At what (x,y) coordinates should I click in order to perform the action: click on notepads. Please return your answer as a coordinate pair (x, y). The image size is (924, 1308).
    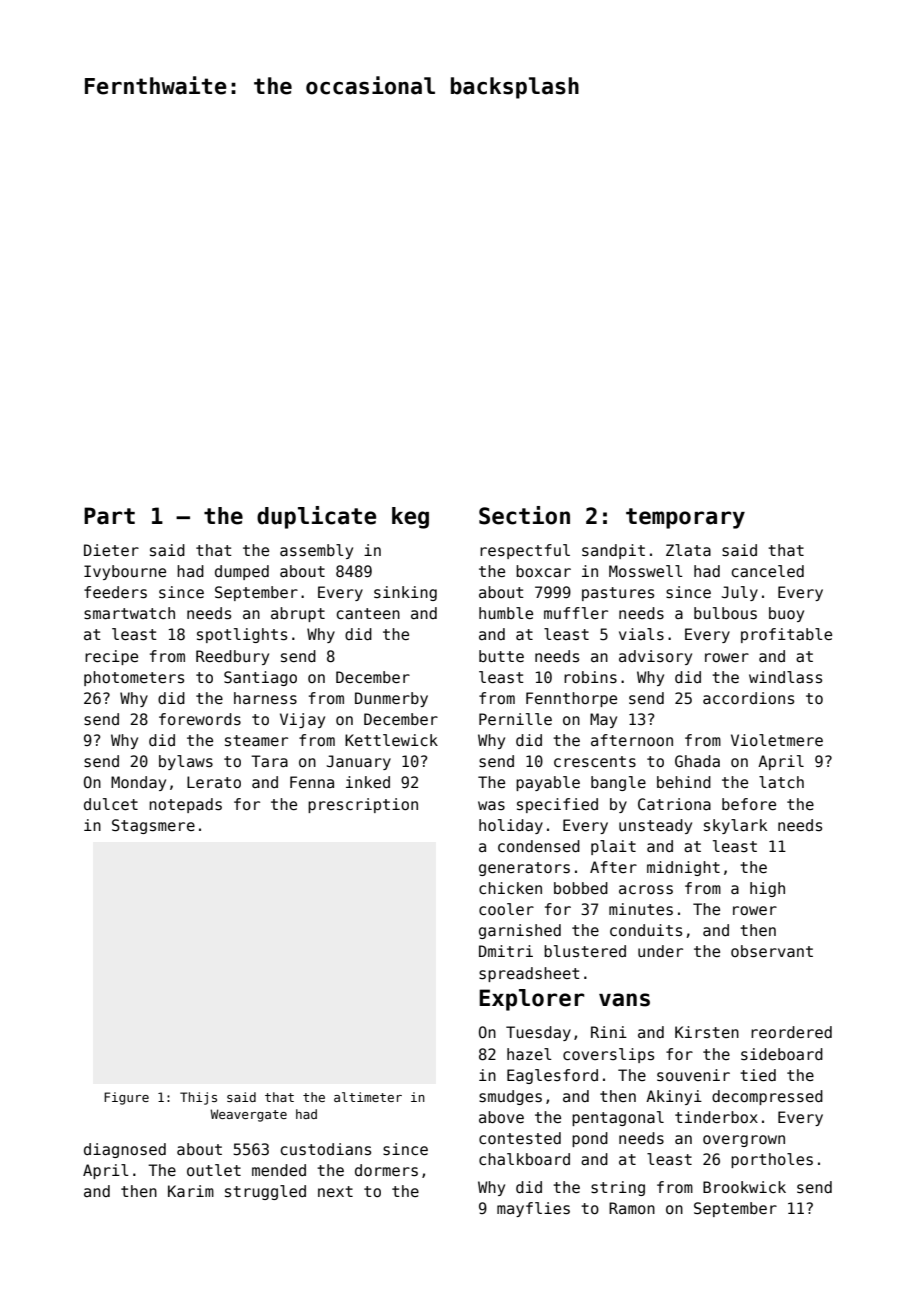
    Looking at the image, I should click on (185, 805).
